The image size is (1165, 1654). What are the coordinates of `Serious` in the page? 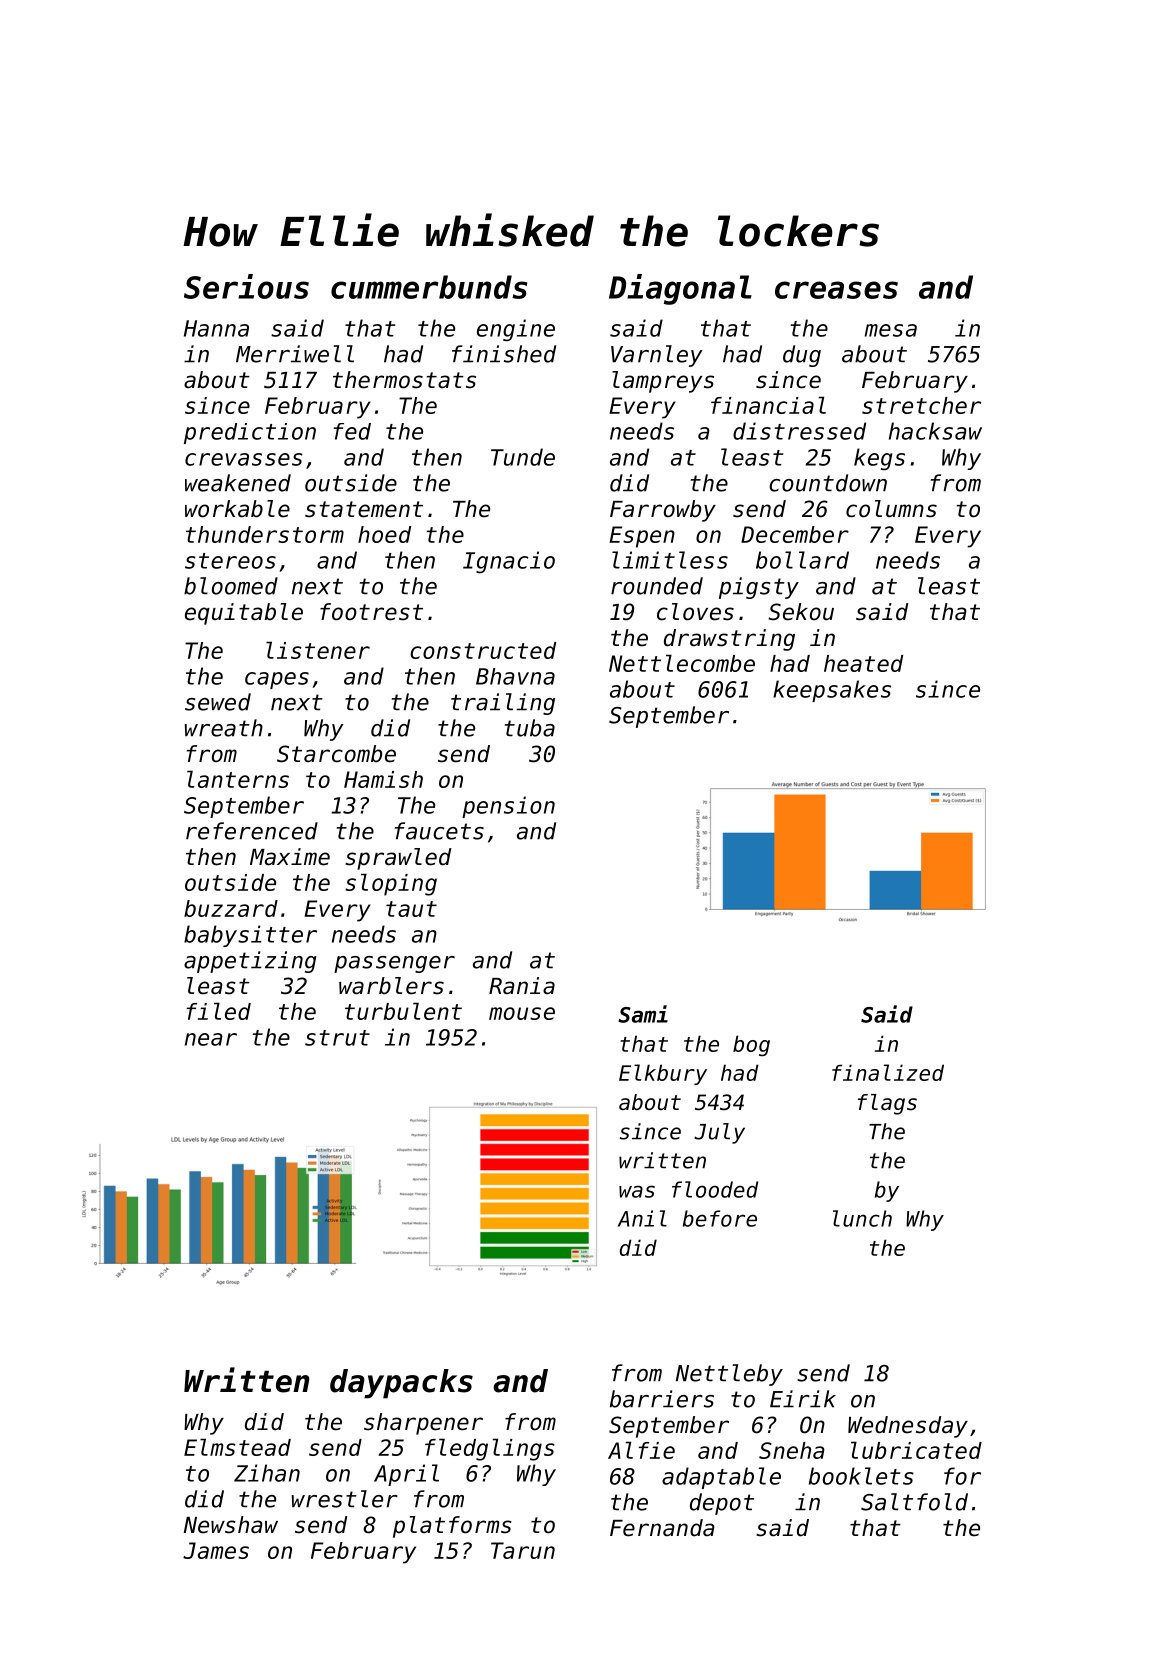 It's located at (246, 286).
